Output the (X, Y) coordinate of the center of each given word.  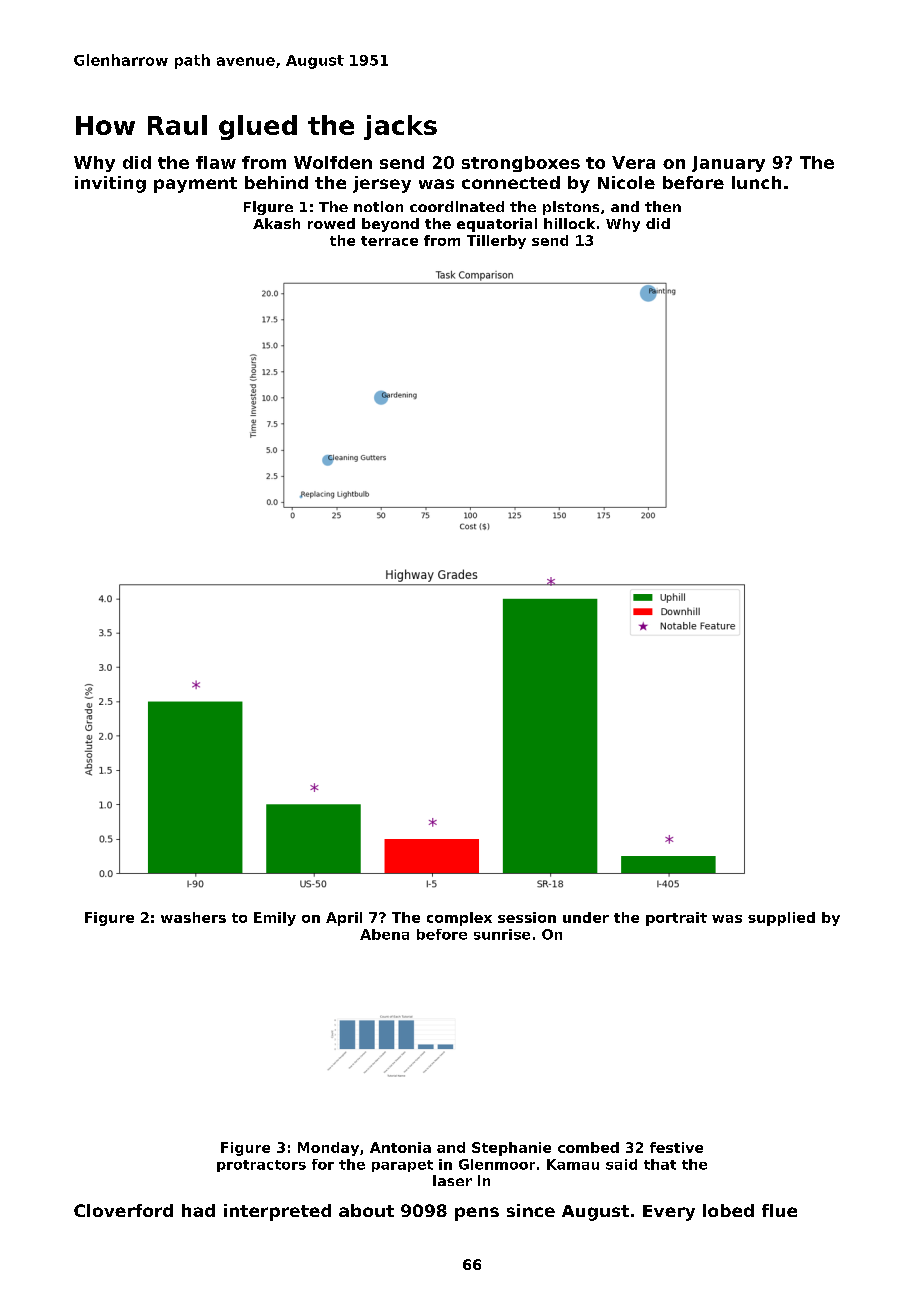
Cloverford (123, 1210)
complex (459, 919)
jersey (382, 184)
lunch (756, 182)
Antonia (400, 1147)
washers (193, 917)
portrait (676, 919)
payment (195, 185)
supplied (781, 919)
